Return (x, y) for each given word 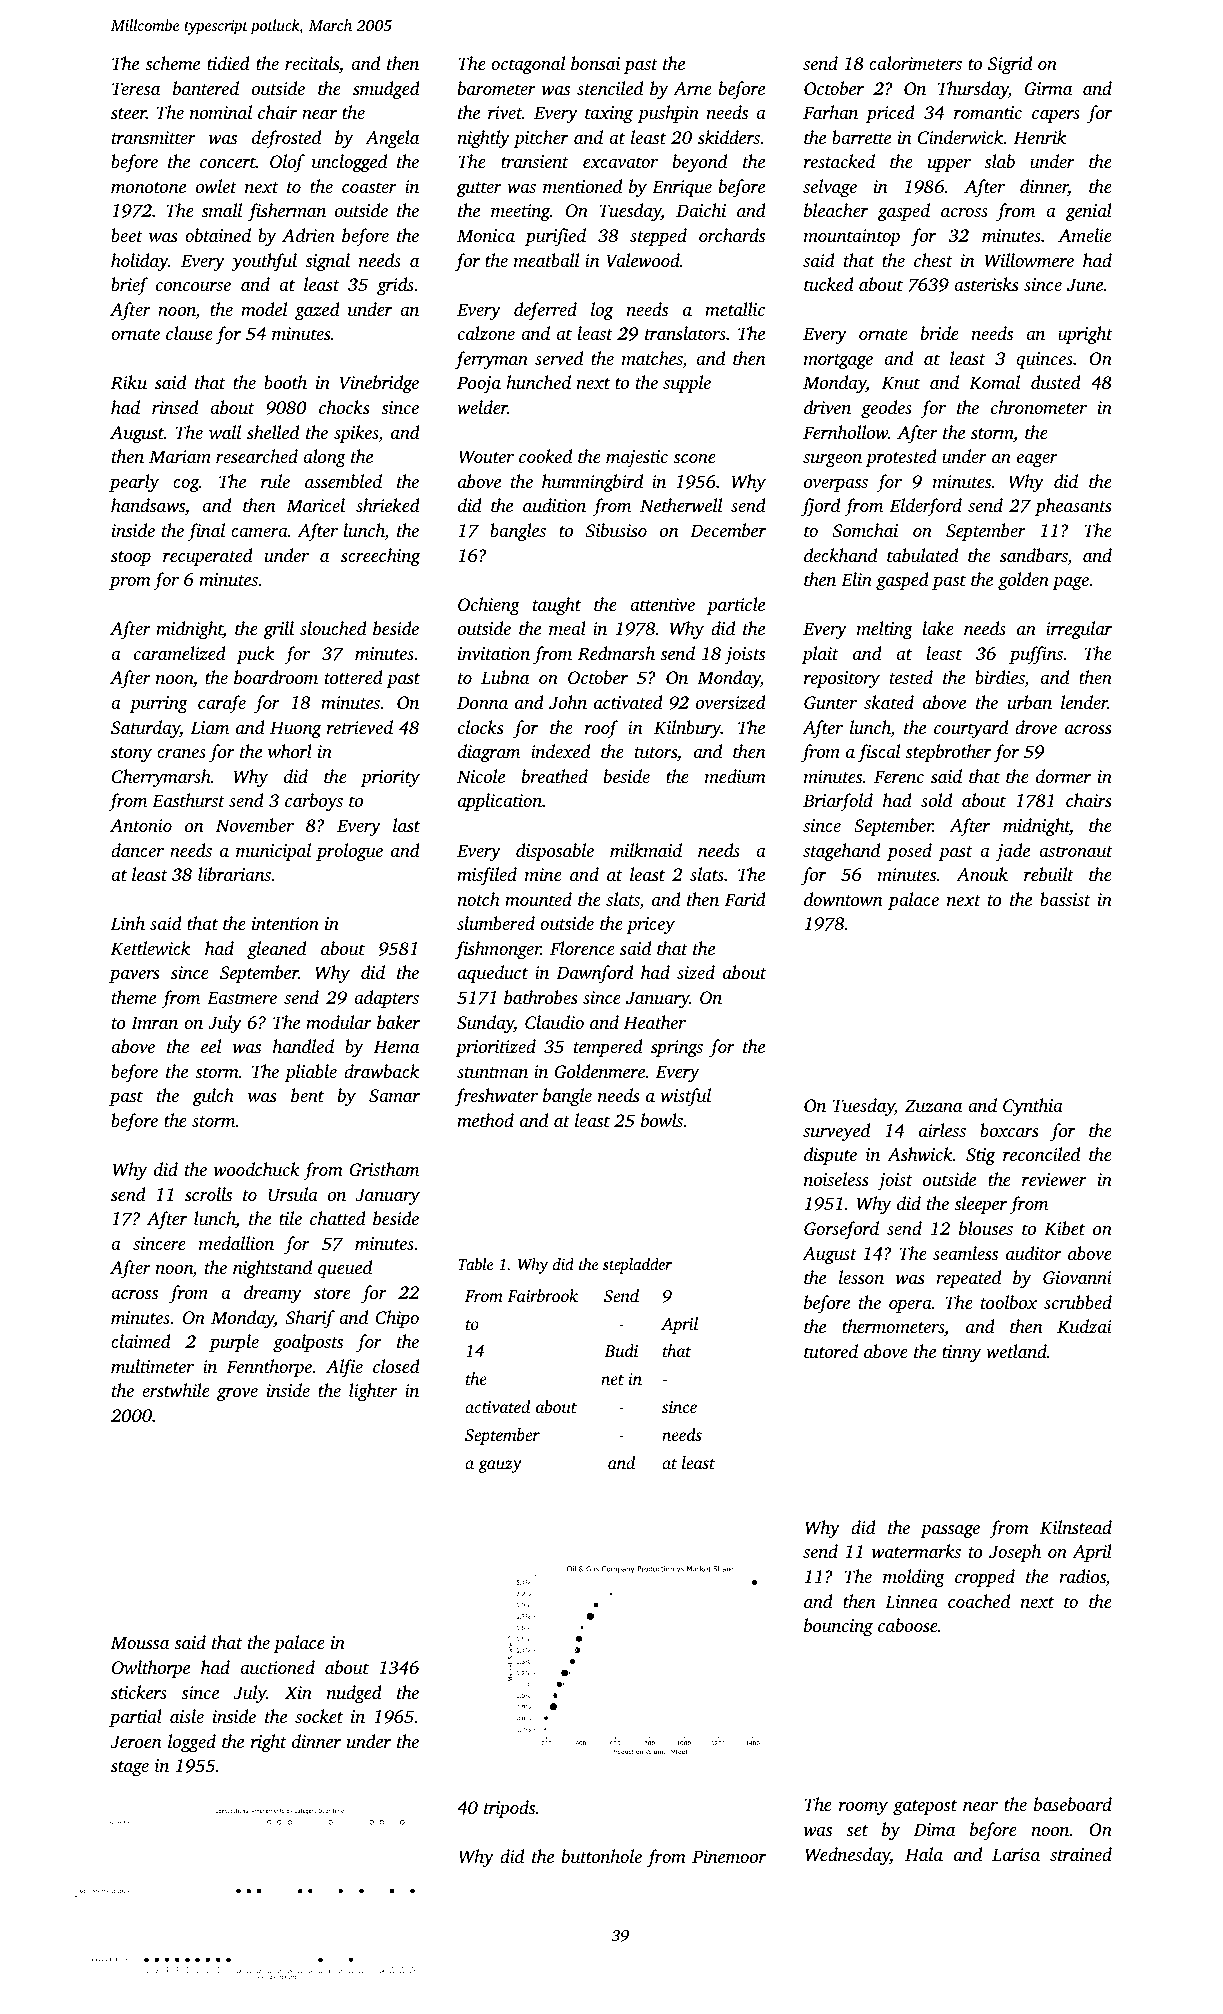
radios (1082, 1577)
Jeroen (136, 1742)
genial (1089, 212)
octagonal (528, 65)
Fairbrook (542, 1295)
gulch (213, 1097)
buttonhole (602, 1856)
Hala (924, 1854)
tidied (228, 63)
